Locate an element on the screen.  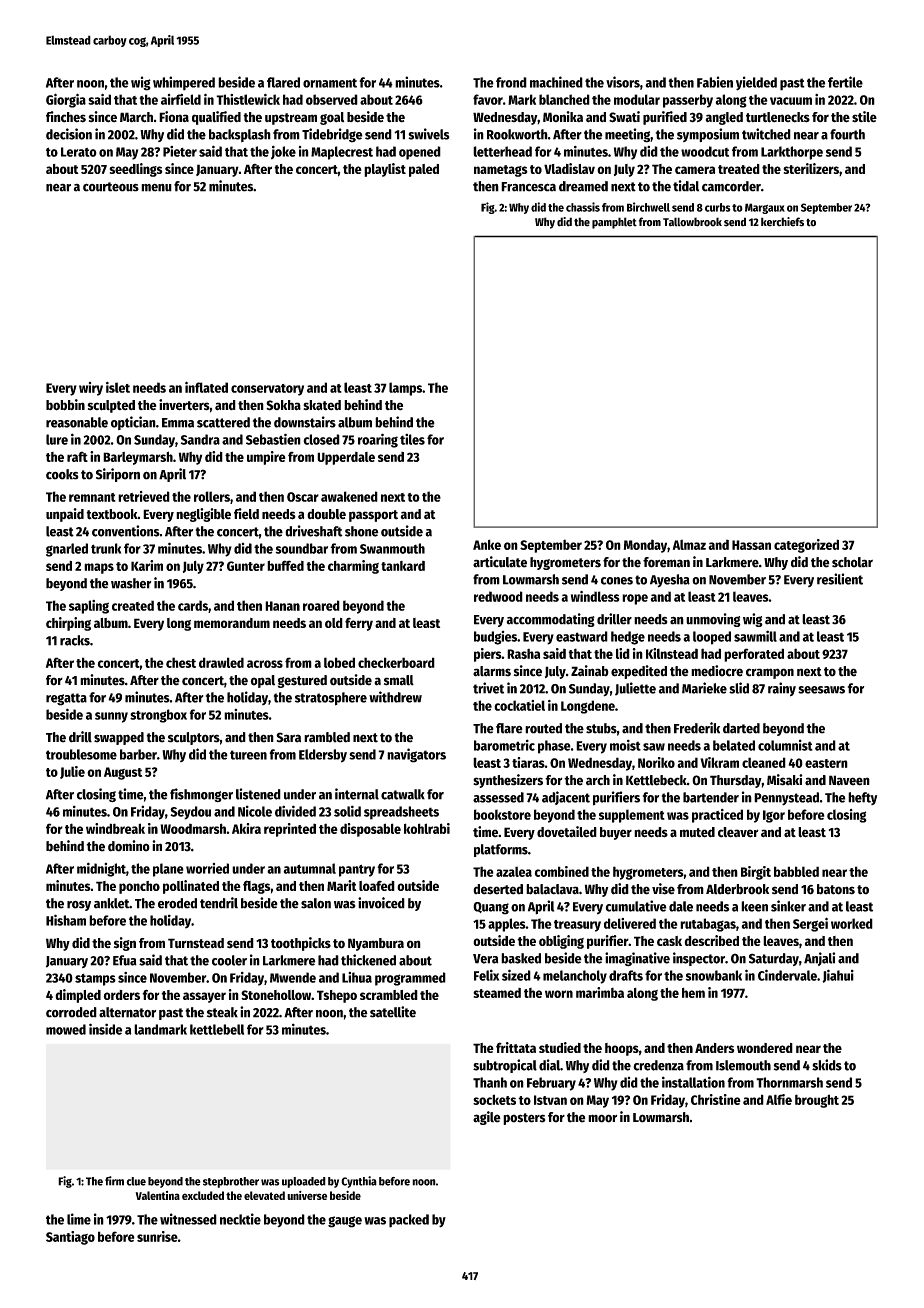
sculptors is located at coordinates (194, 738).
